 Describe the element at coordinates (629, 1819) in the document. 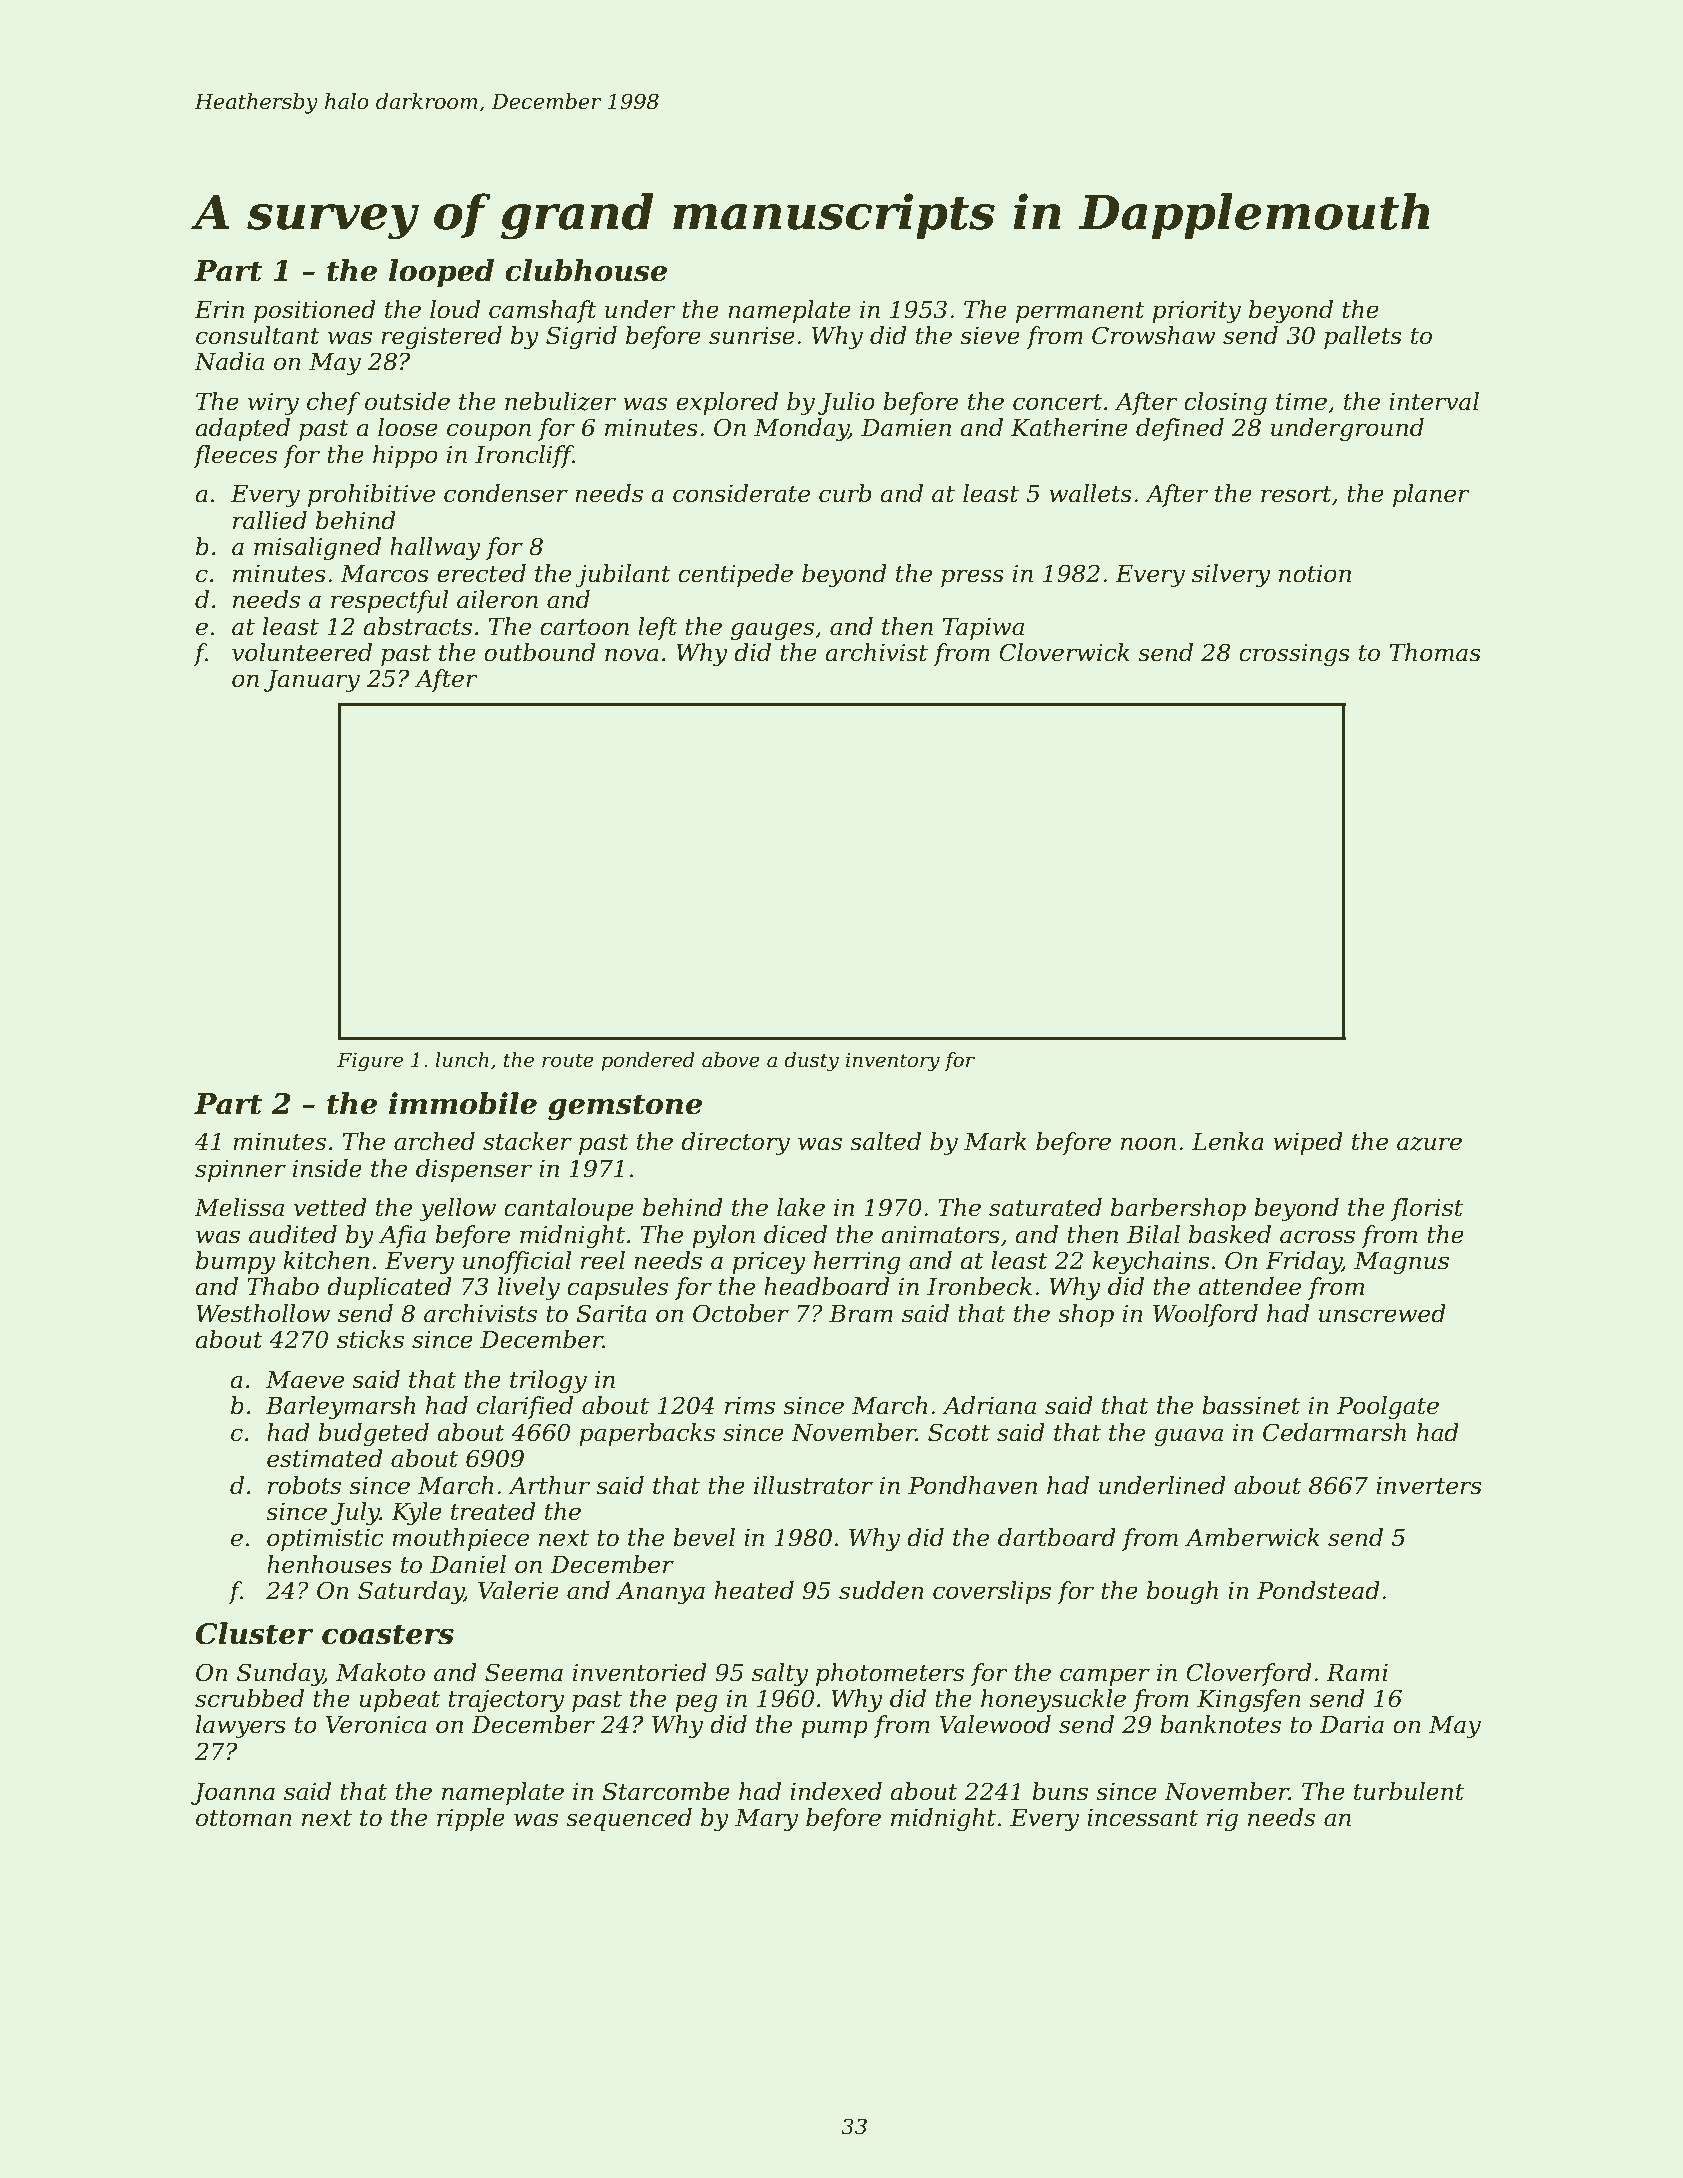

I see `sequenced` at that location.
